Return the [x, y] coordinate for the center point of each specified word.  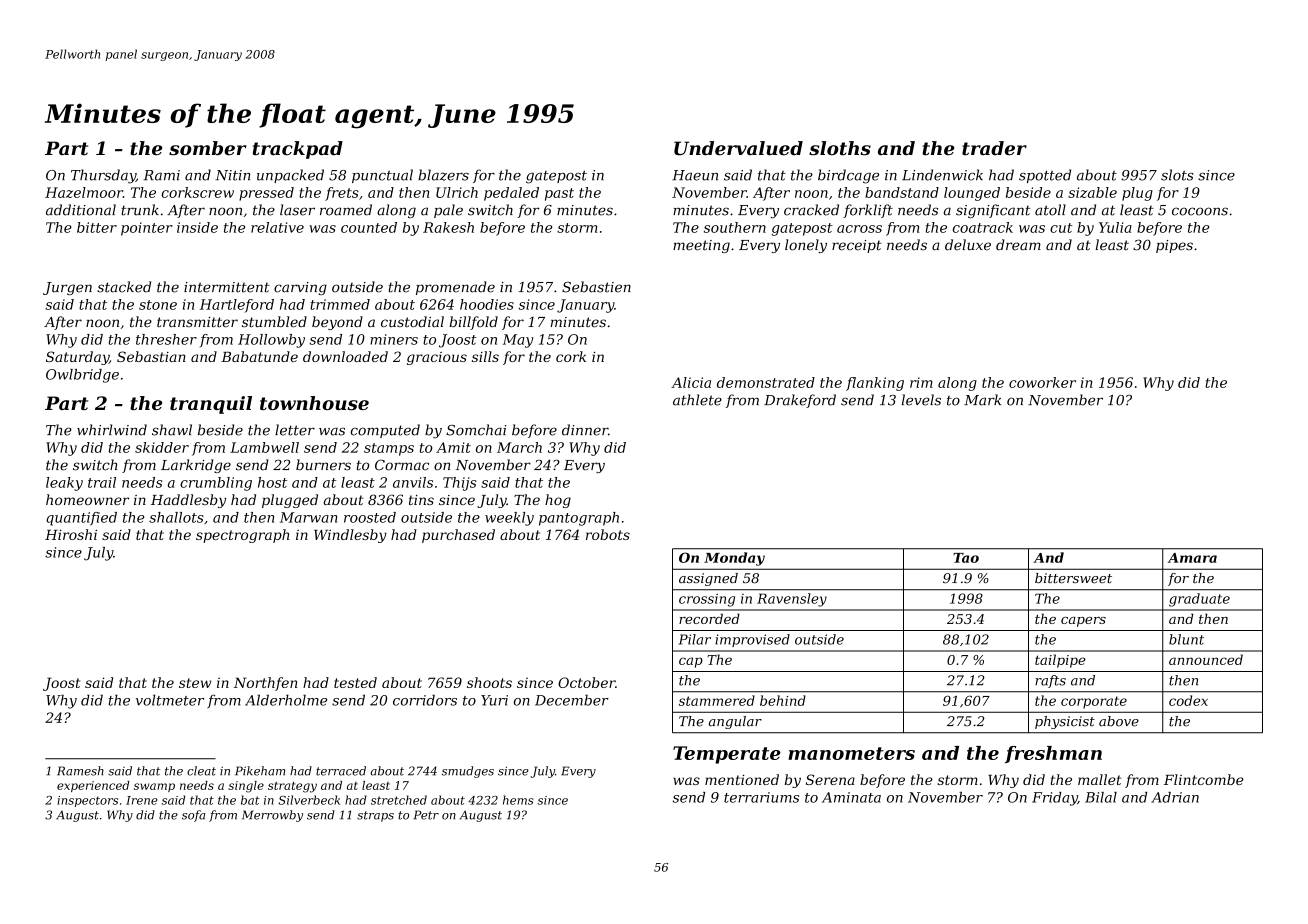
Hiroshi [71, 534]
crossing [707, 600]
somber [208, 148]
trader [994, 148]
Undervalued [738, 148]
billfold [473, 323]
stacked [124, 287]
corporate [1094, 702]
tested [355, 682]
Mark [982, 400]
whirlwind [112, 430]
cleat [201, 771]
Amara [1192, 558]
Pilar [695, 639]
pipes [1174, 246]
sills [485, 356]
